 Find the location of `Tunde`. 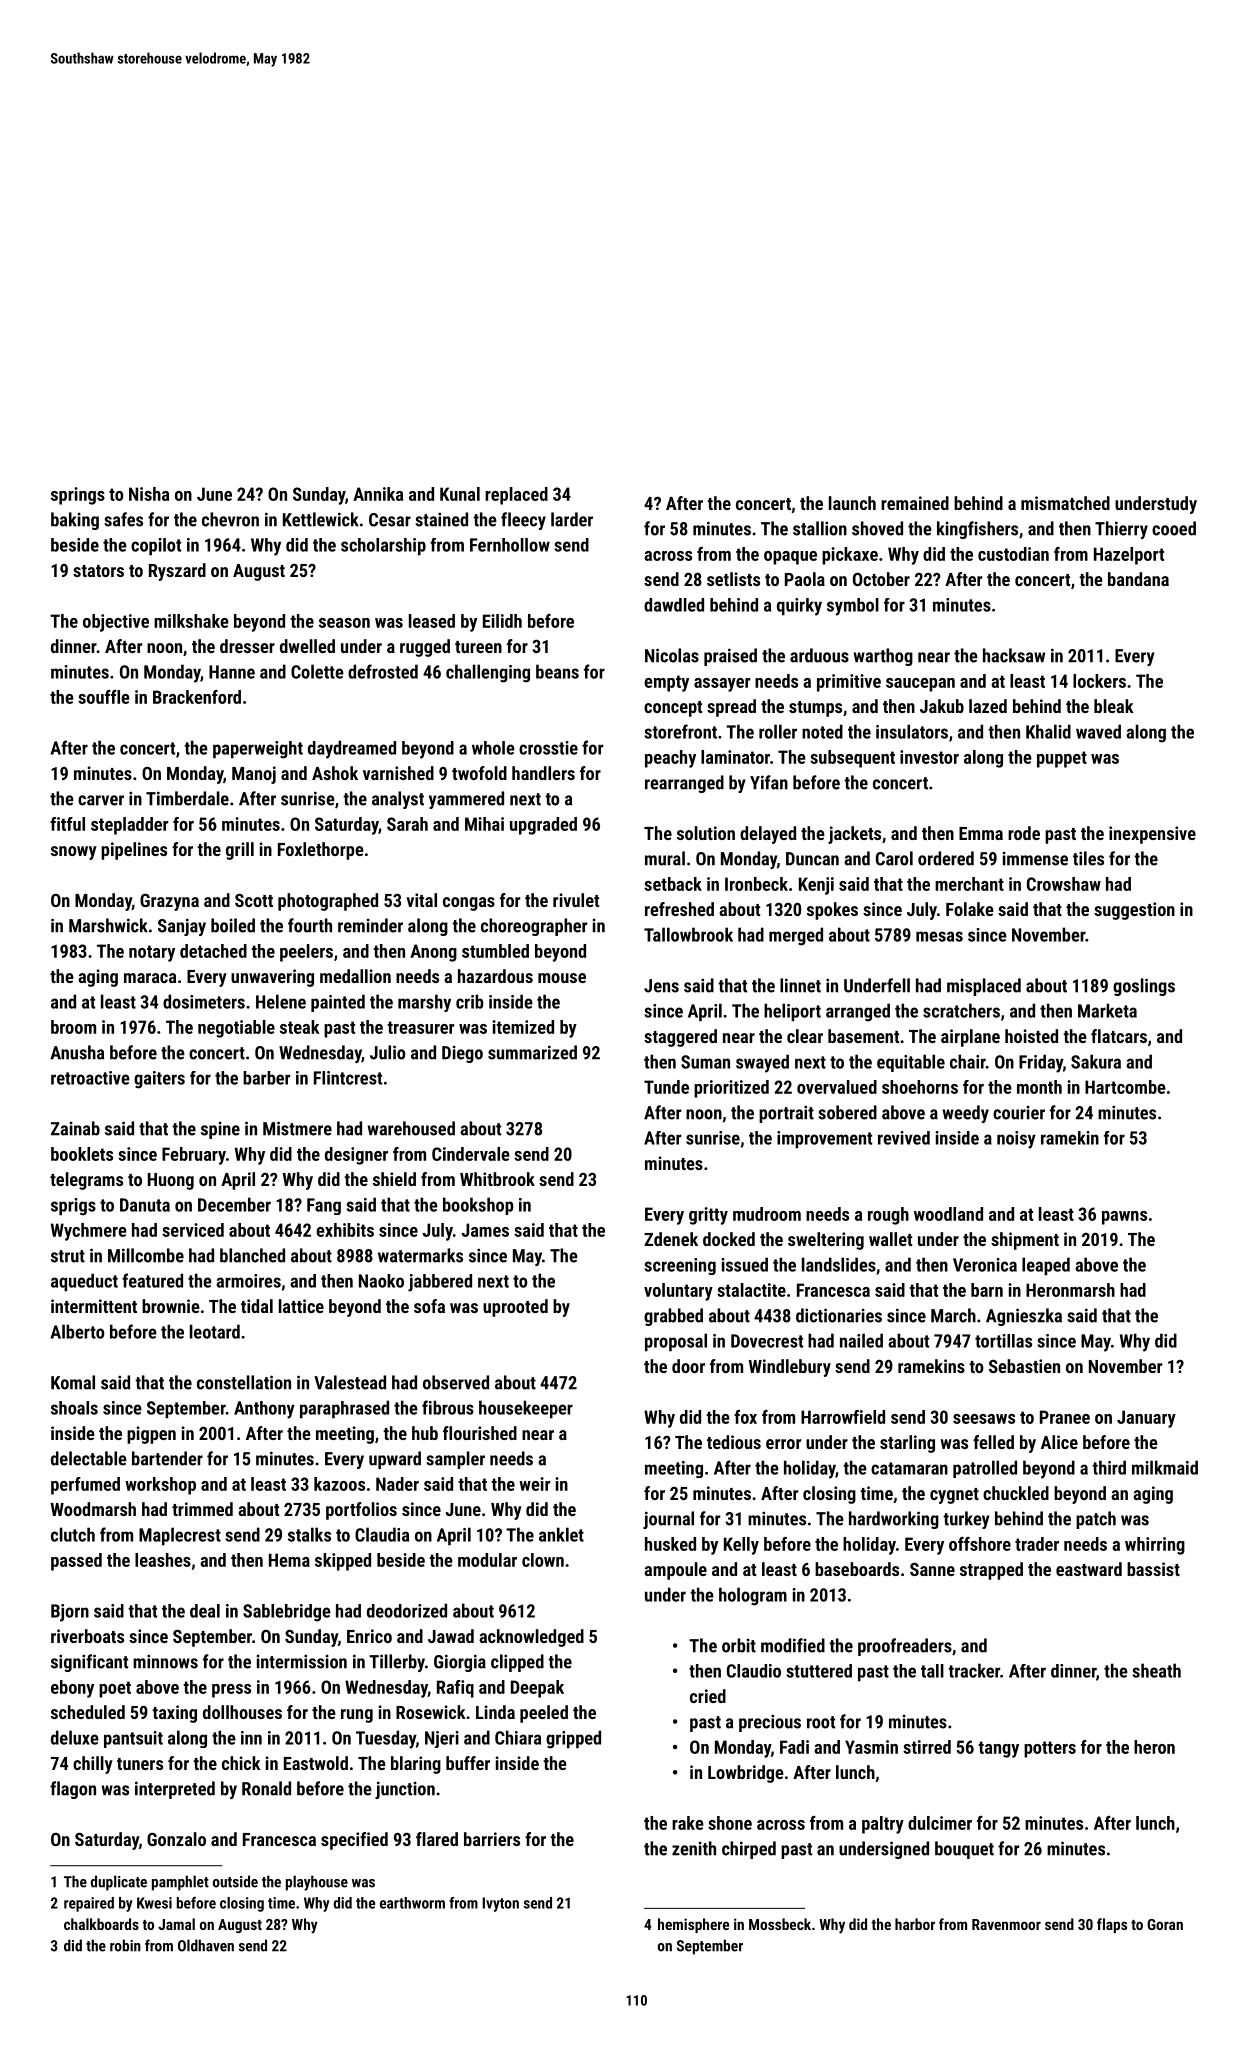

Tunde is located at coordinates (666, 1087).
